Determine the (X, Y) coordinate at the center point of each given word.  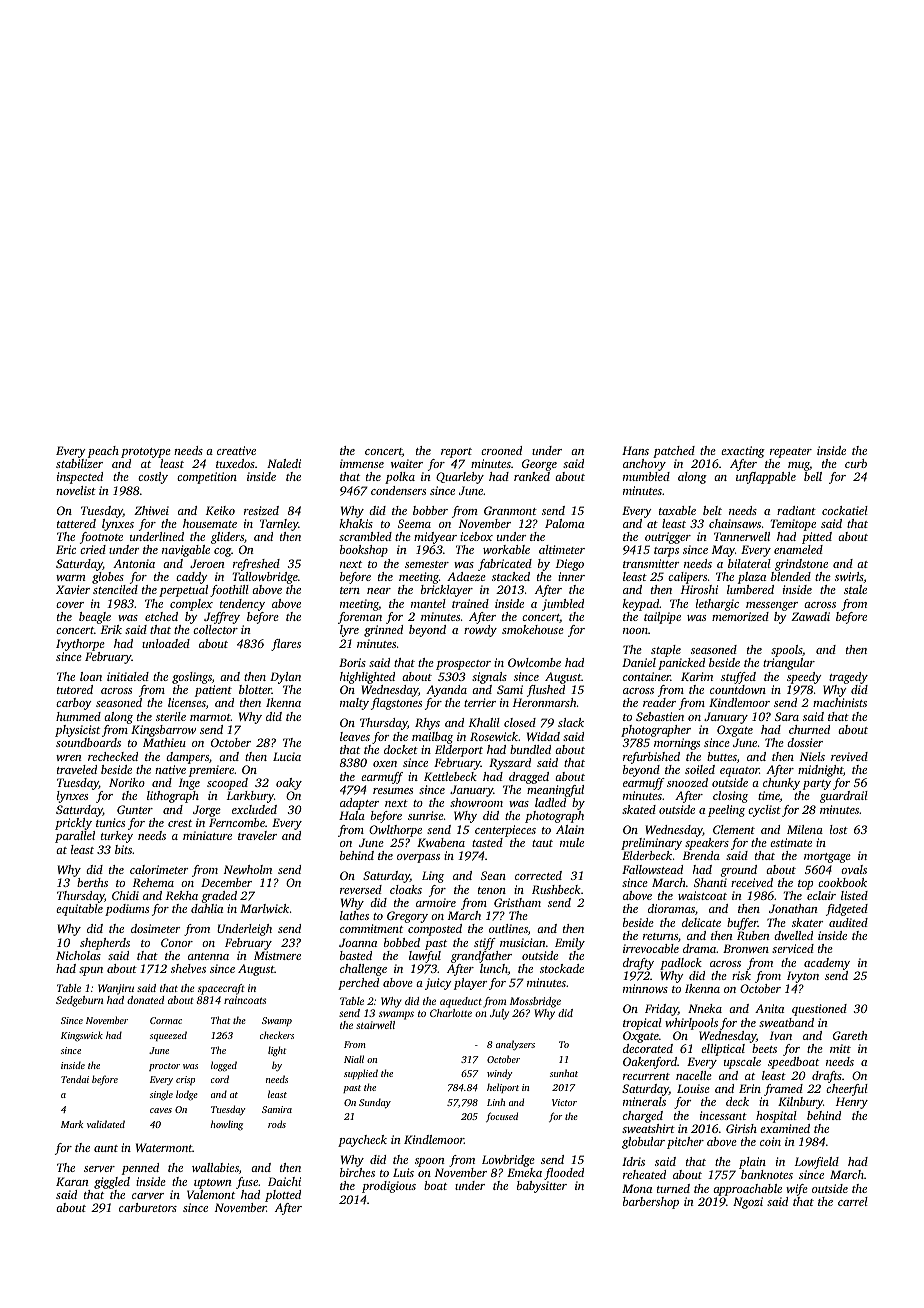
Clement (734, 829)
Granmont (510, 510)
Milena (805, 829)
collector (215, 629)
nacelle (694, 1075)
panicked (681, 664)
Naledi (284, 463)
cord (220, 1079)
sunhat (564, 1073)
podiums (127, 910)
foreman (360, 618)
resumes (393, 791)
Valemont (211, 1194)
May (723, 551)
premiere (211, 771)
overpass (418, 858)
